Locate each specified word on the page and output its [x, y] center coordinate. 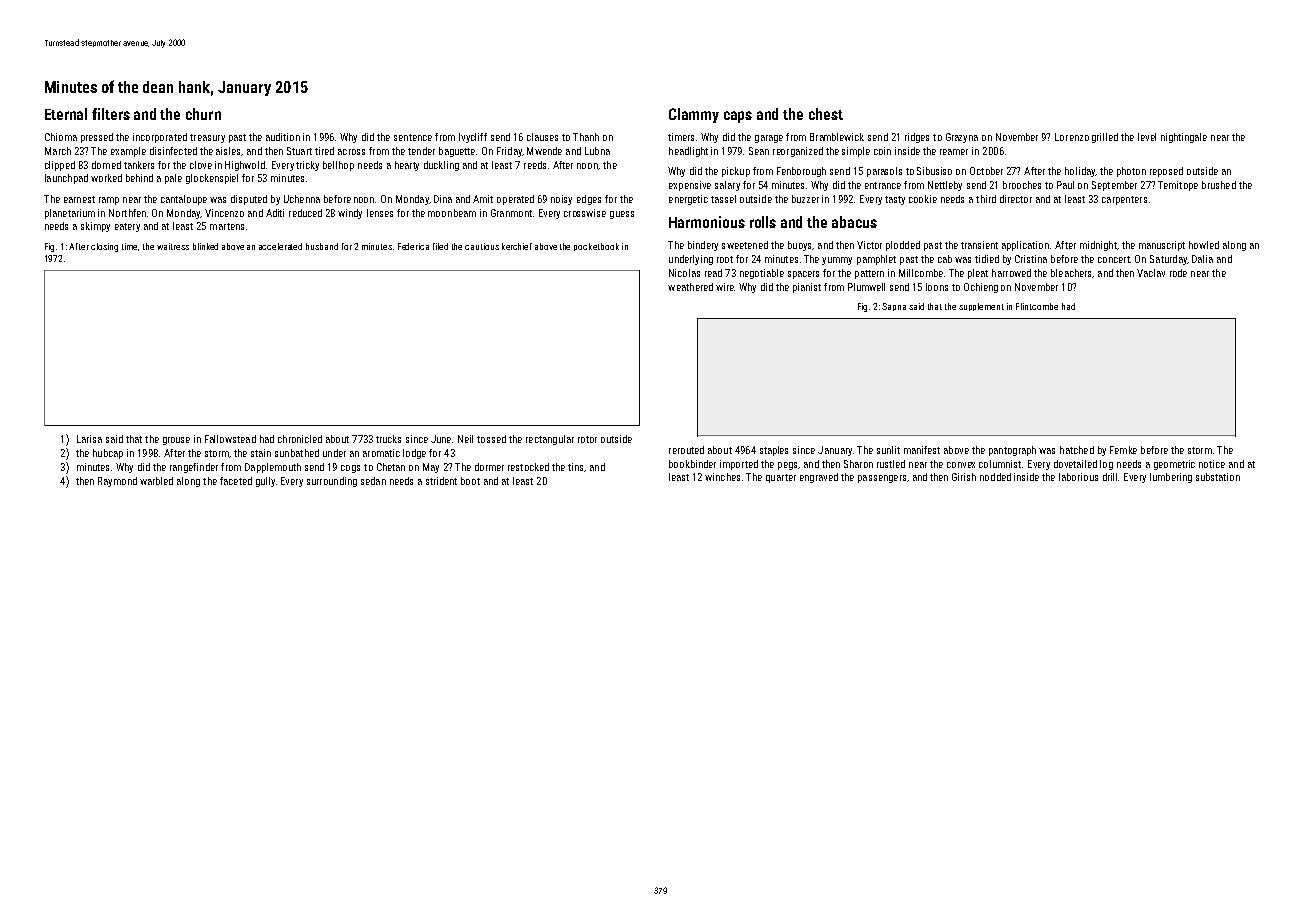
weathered [690, 287]
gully [265, 482]
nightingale [1184, 138]
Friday [509, 152]
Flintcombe [1037, 306]
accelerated [280, 246]
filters [111, 114]
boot [470, 481]
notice [1212, 464]
